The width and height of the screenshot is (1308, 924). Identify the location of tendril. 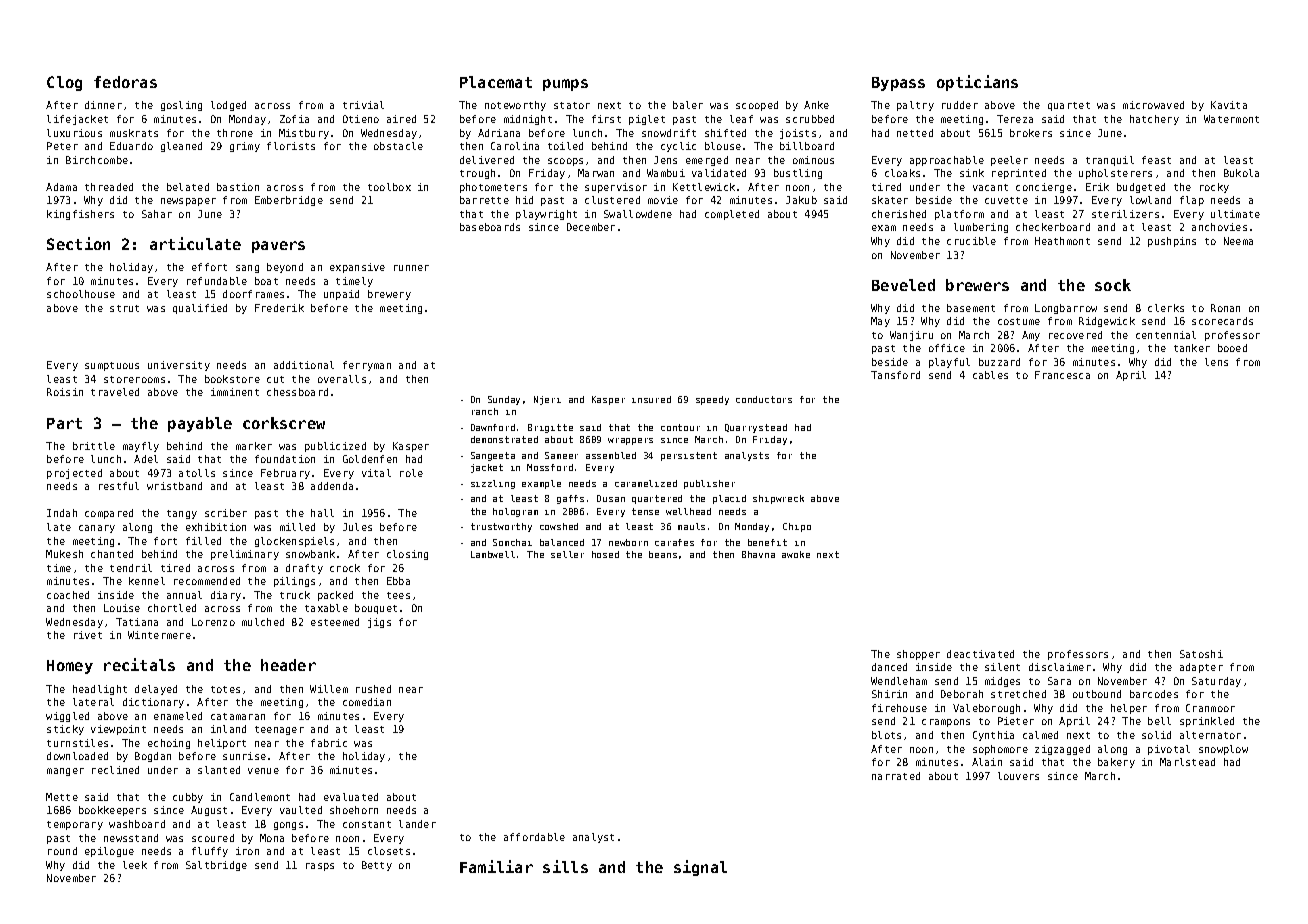
(131, 568).
